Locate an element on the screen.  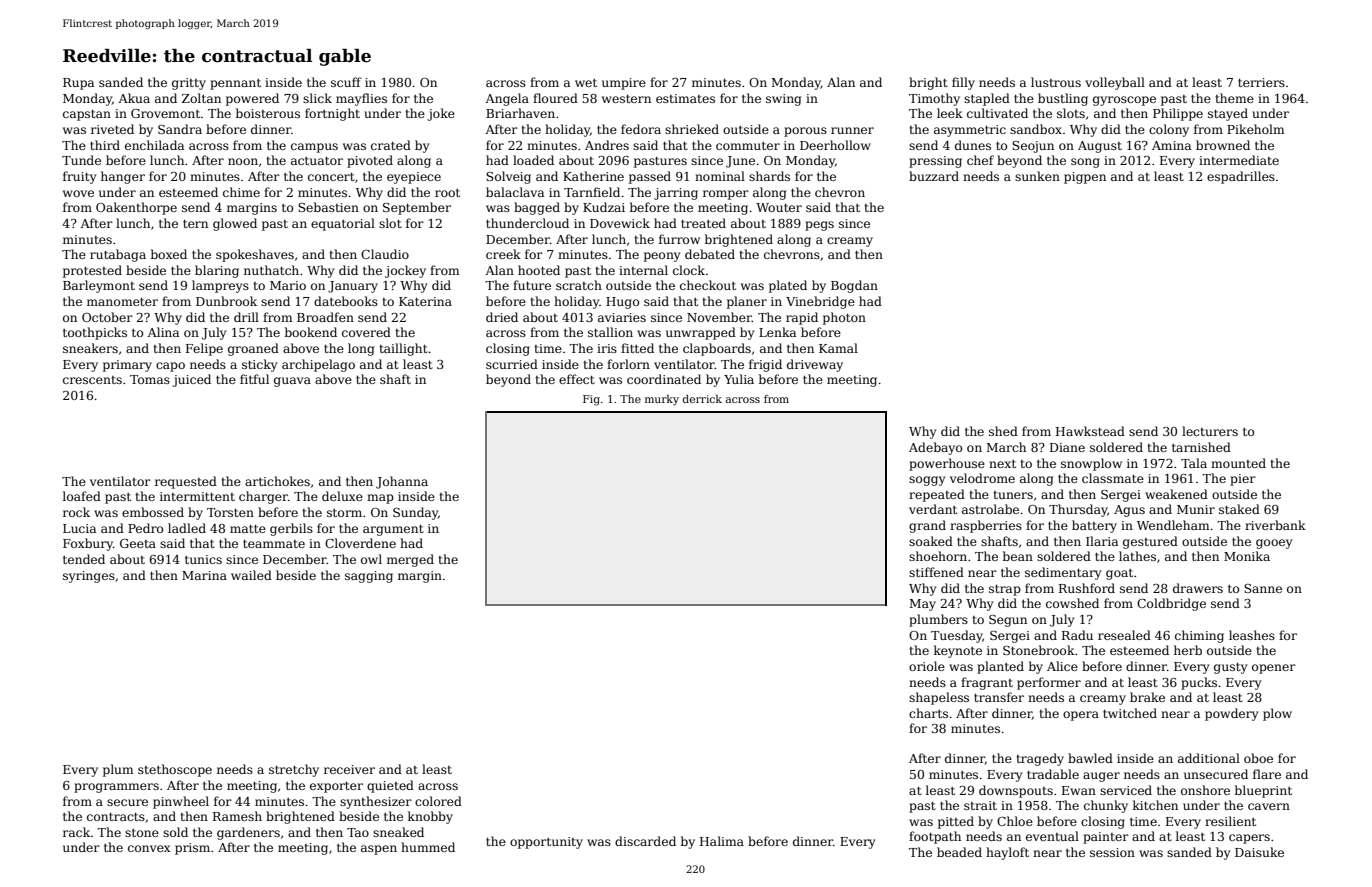
soggy is located at coordinates (927, 481).
